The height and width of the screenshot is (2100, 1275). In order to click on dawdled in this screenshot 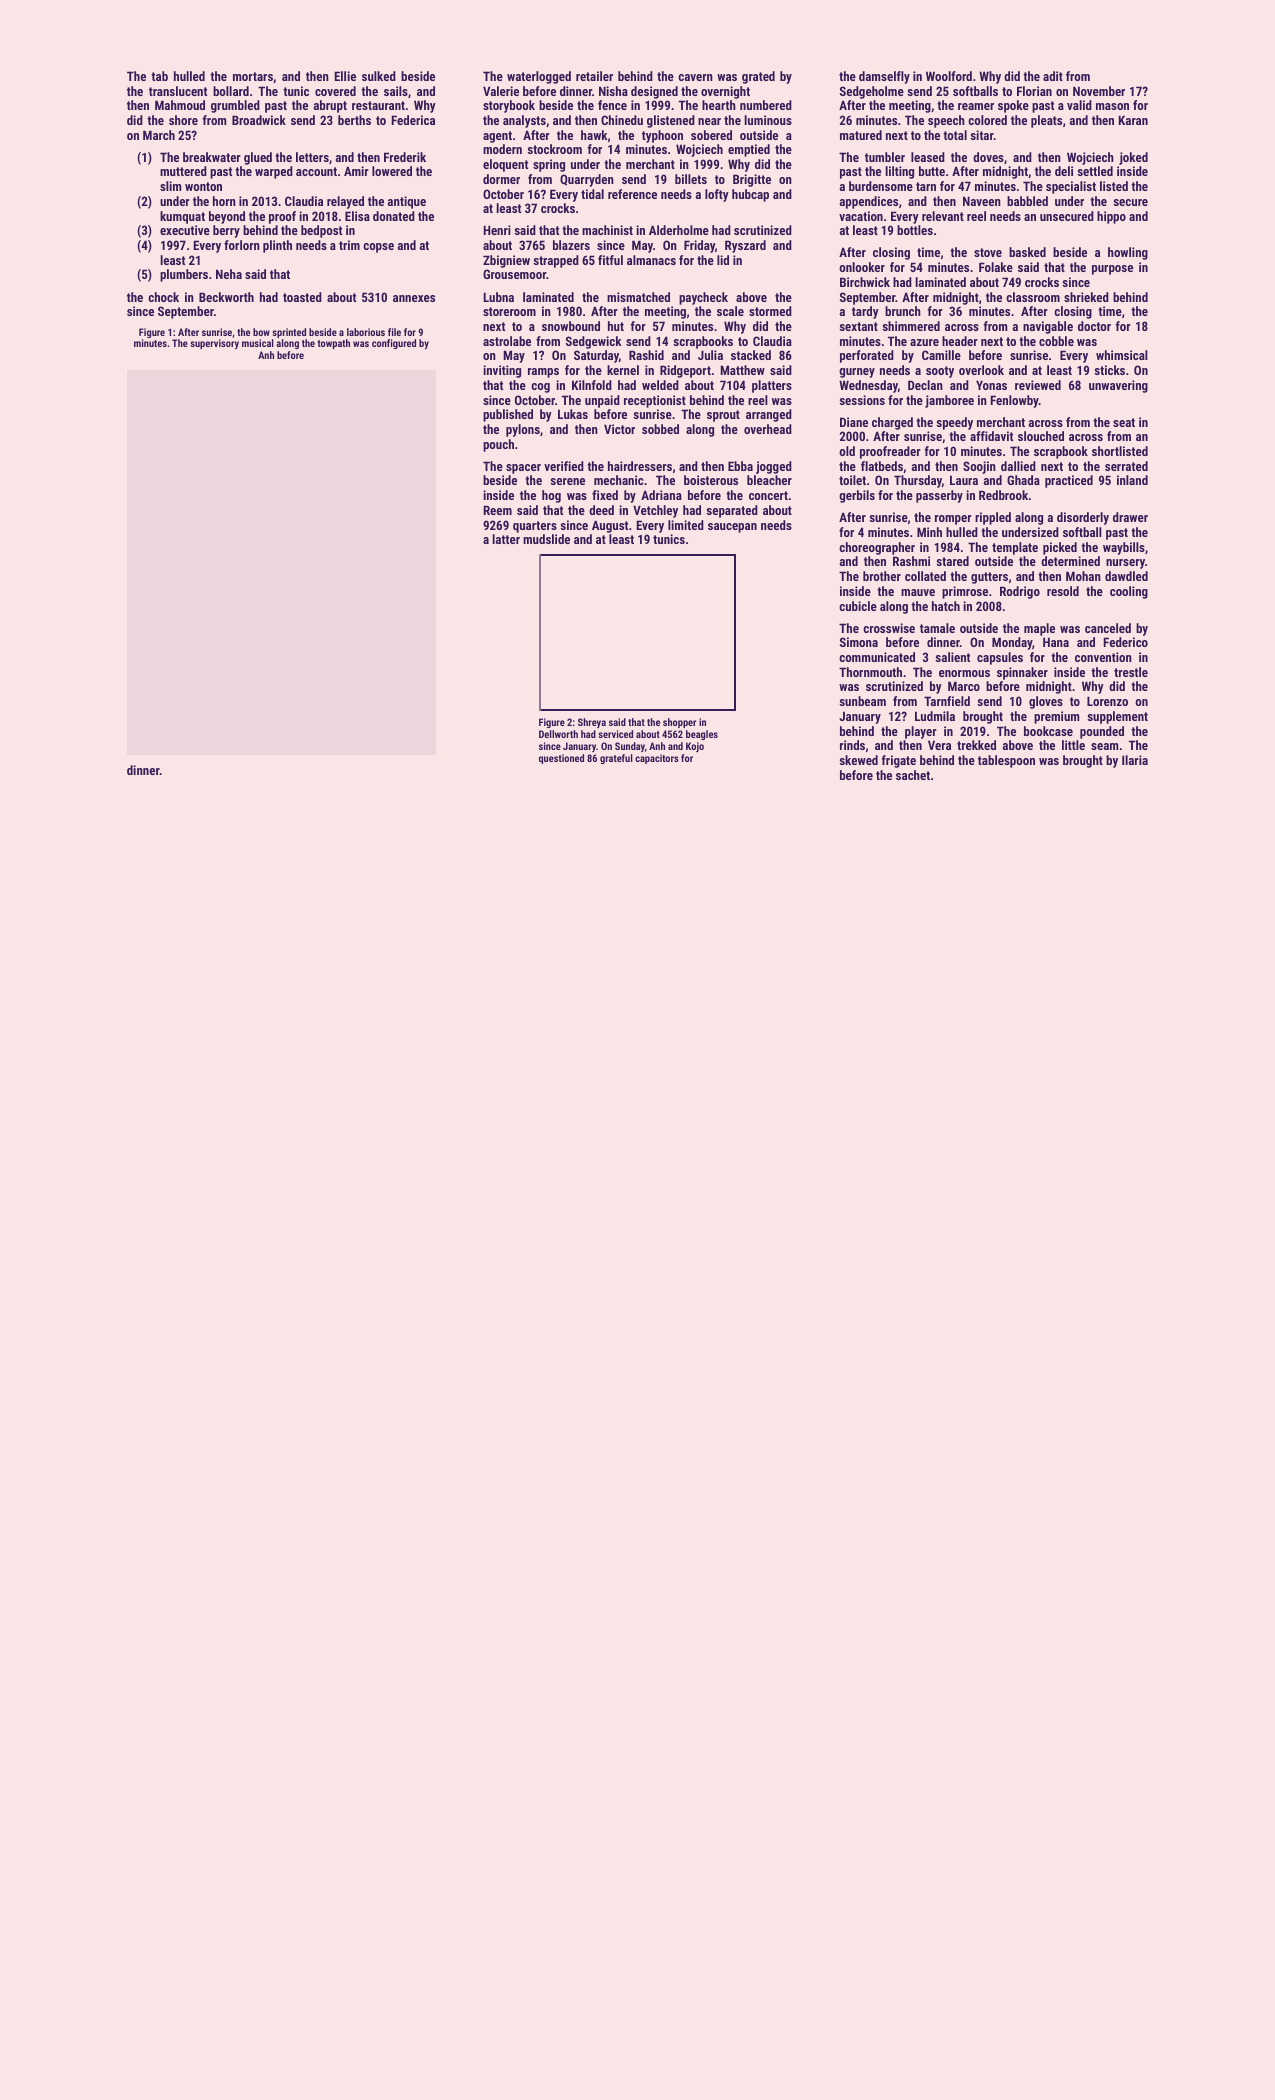, I will do `click(1126, 576)`.
